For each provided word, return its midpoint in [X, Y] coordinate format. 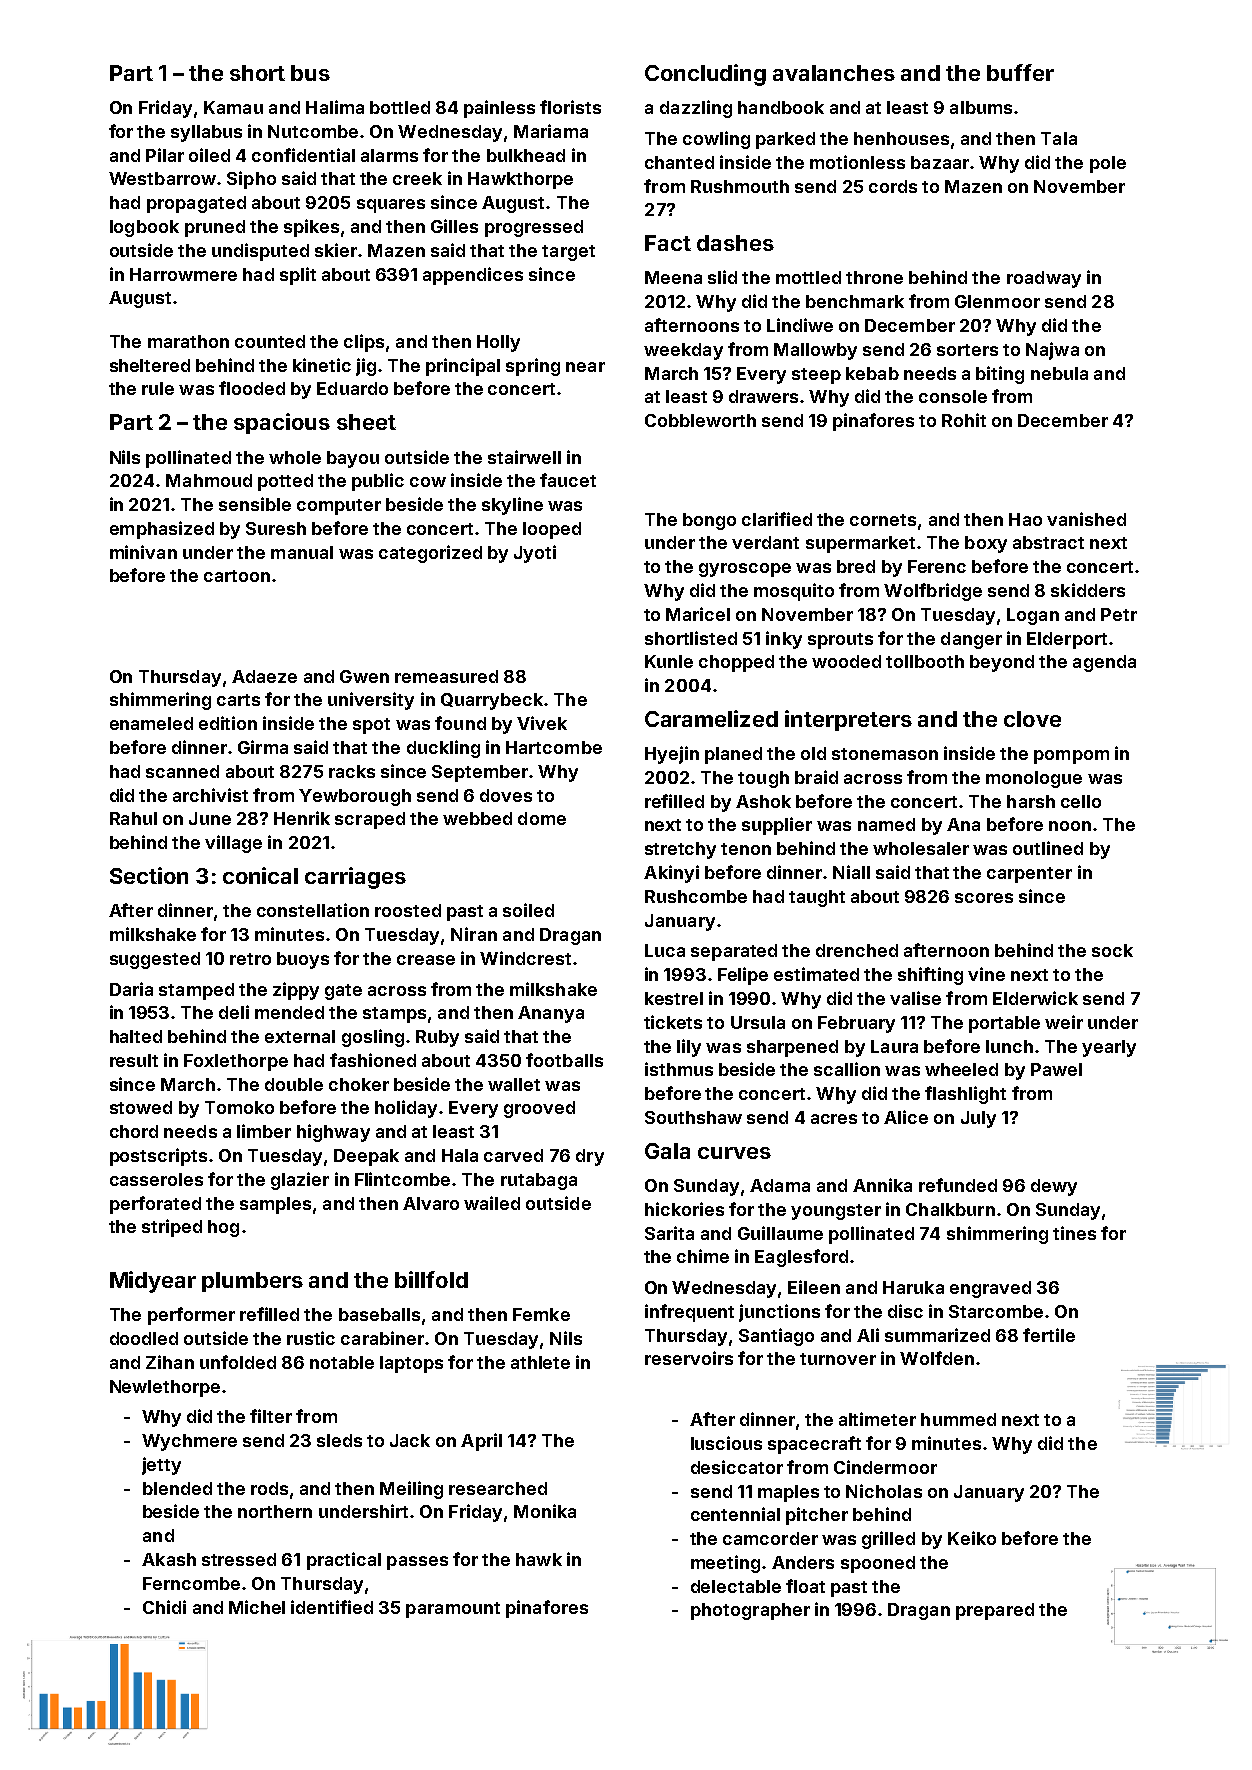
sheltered [150, 365]
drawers [763, 396]
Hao [1025, 519]
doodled [144, 1338]
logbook [144, 228]
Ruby [437, 1038]
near [585, 367]
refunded [958, 1185]
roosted [408, 910]
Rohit [964, 420]
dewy [1054, 1187]
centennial [735, 1514]
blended [177, 1488]
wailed [492, 1203]
